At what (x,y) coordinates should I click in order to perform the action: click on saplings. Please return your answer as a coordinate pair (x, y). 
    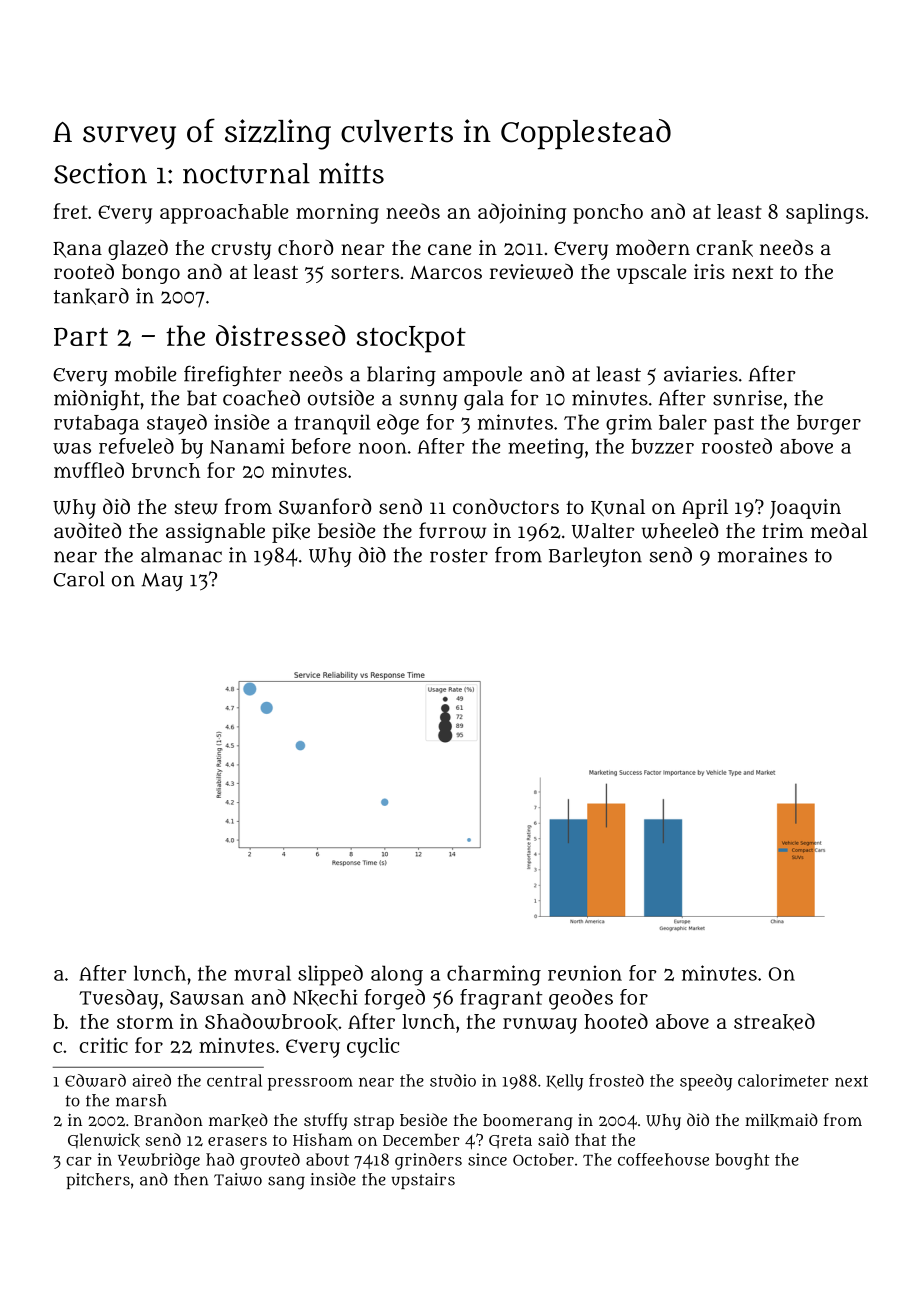
    Looking at the image, I should click on (825, 214).
